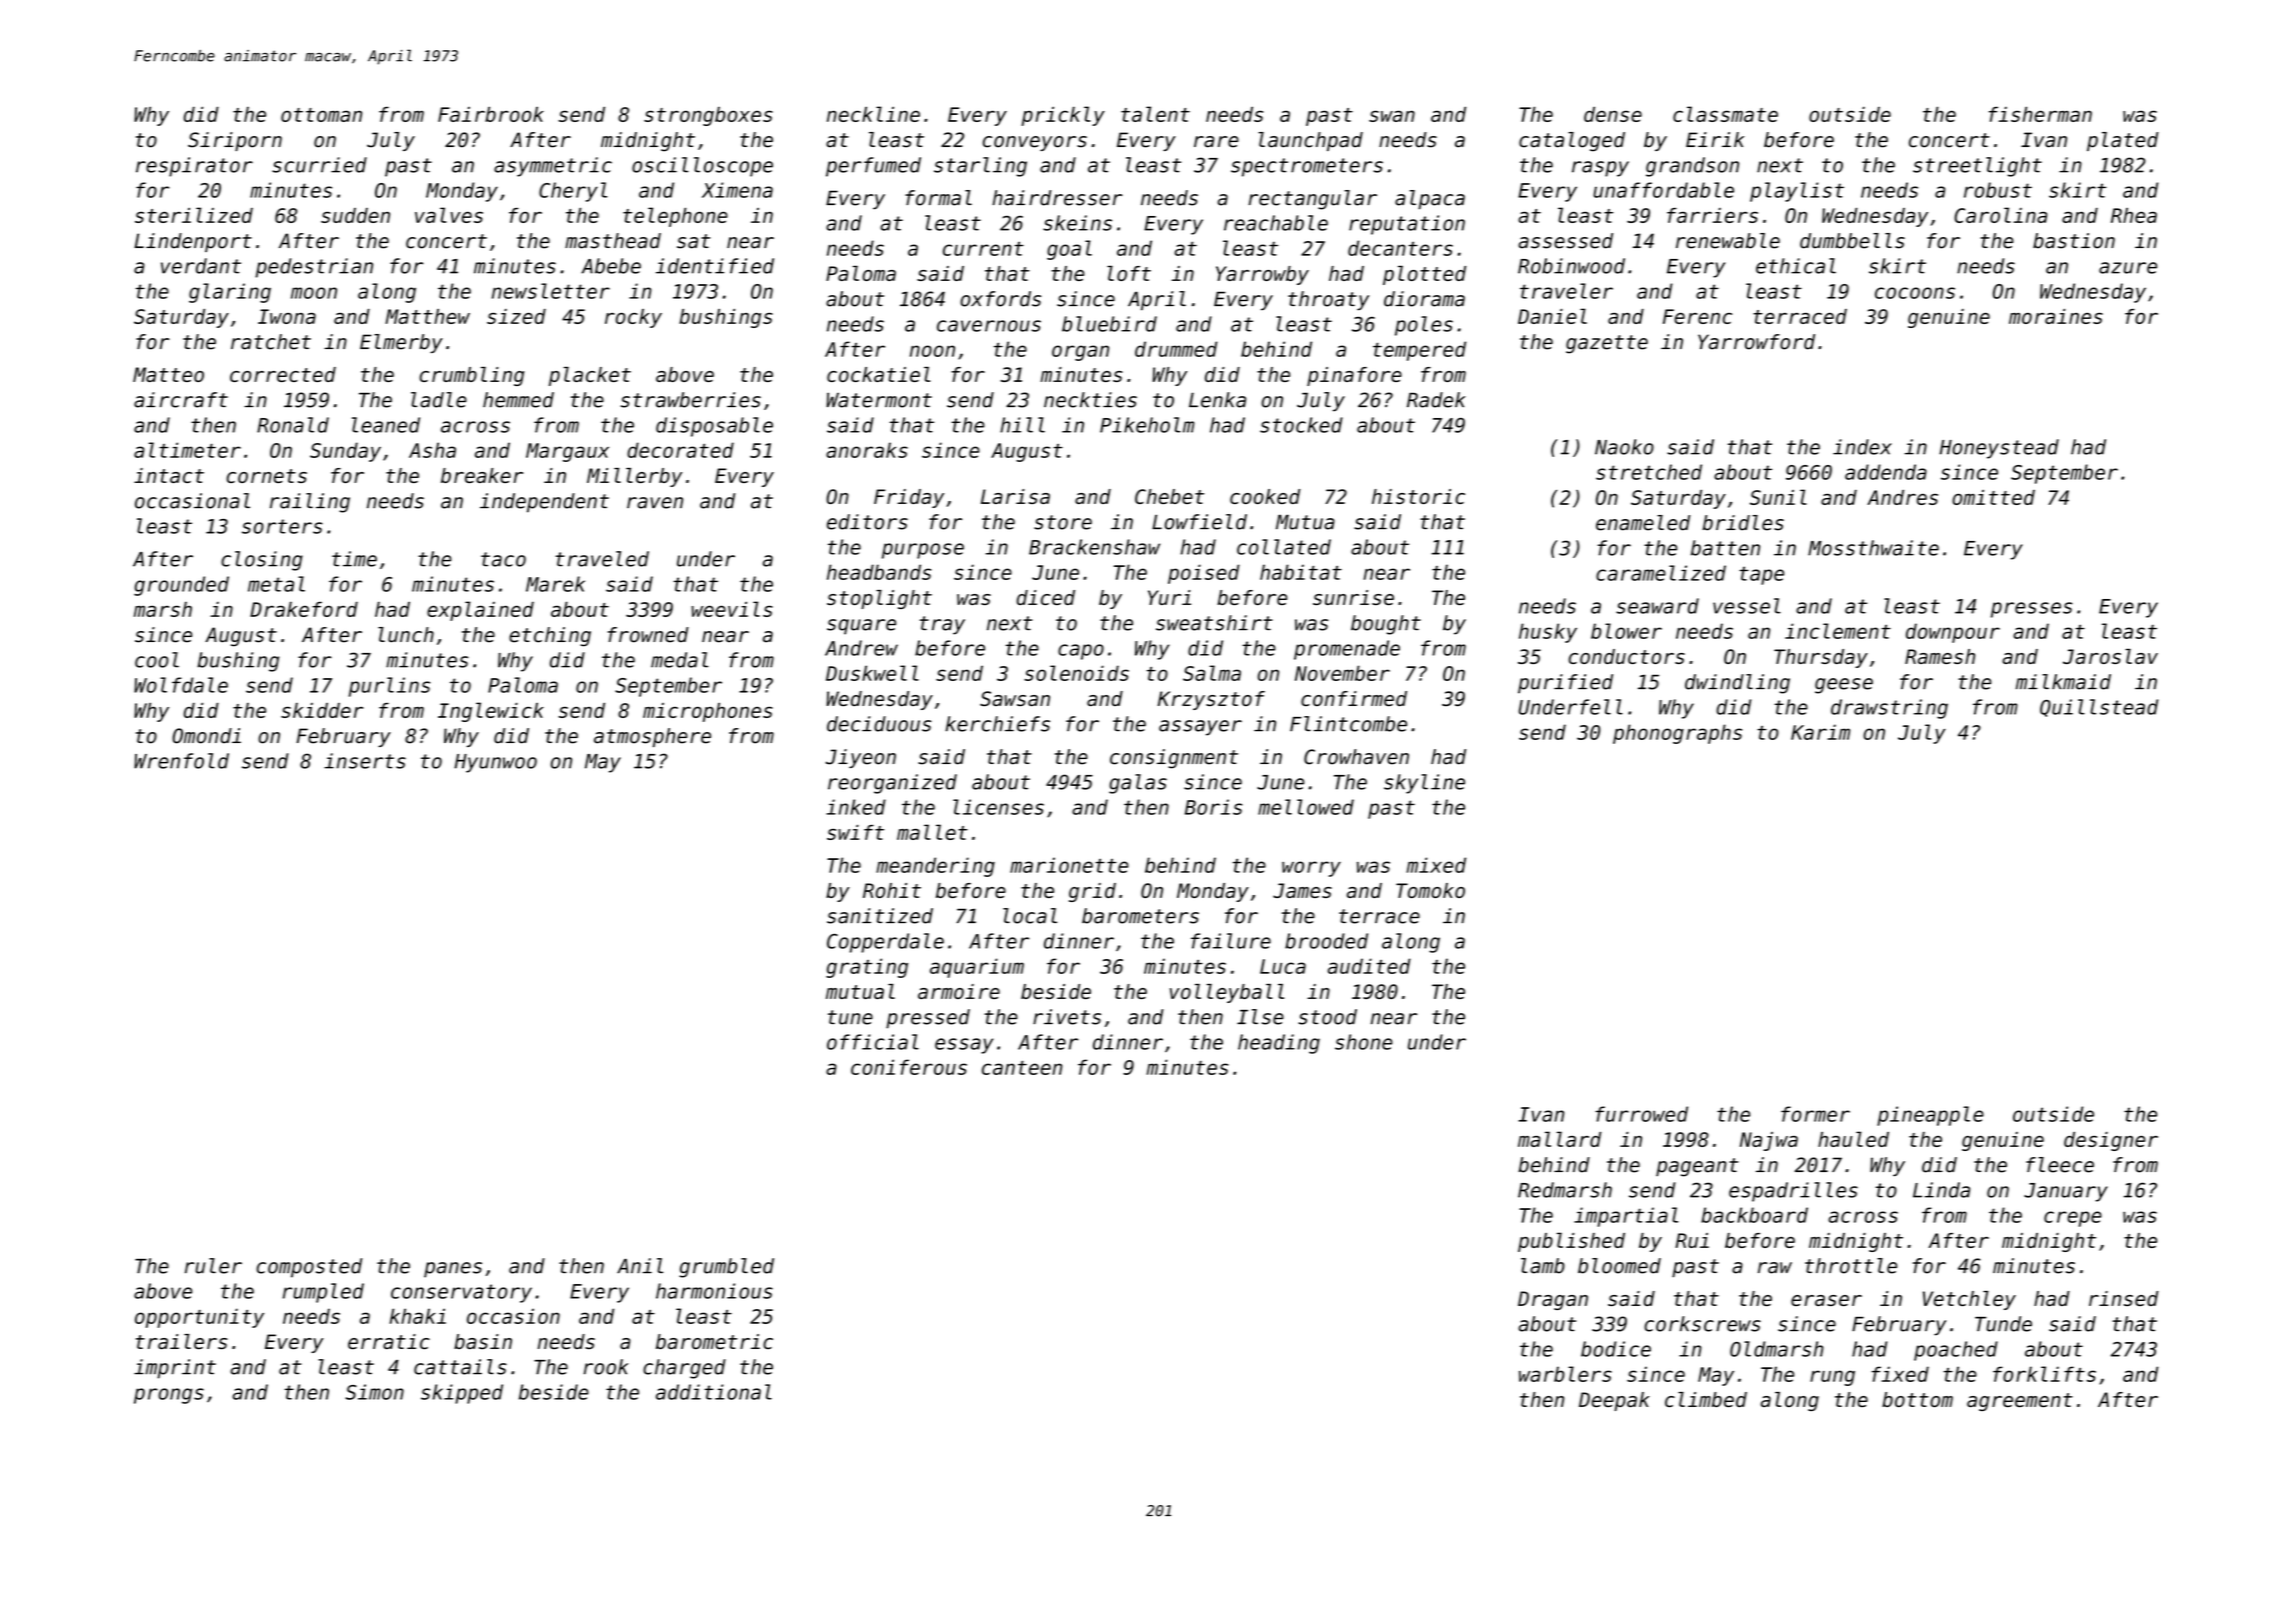 The image size is (2292, 1620). What do you see at coordinates (2040, 114) in the screenshot?
I see `fisherman` at bounding box center [2040, 114].
